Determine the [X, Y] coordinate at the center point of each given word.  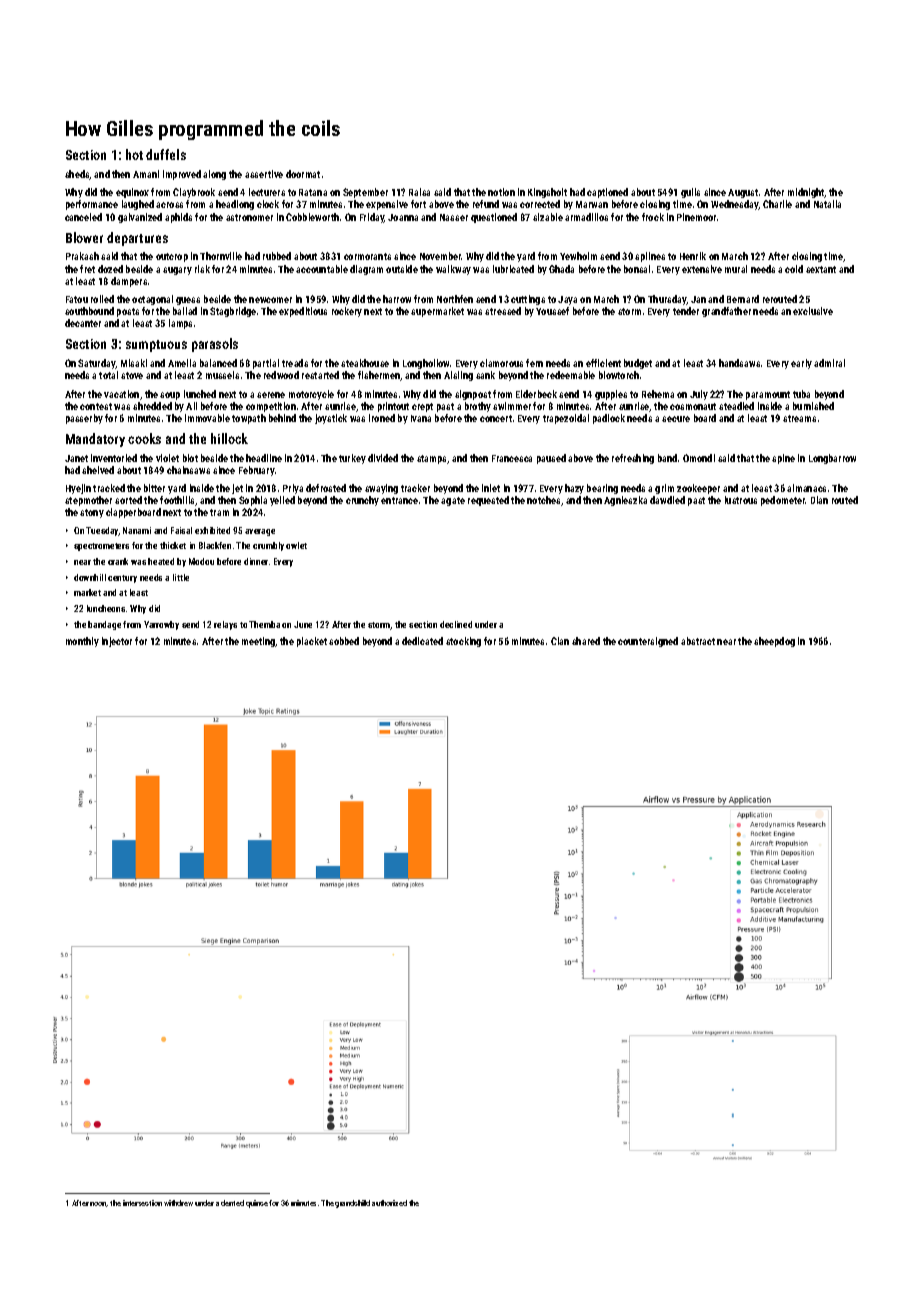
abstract [698, 641]
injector [117, 642]
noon [98, 1204]
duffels [166, 154]
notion [501, 192]
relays [225, 625]
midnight [806, 193]
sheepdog [774, 642]
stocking [463, 642]
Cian [560, 641]
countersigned [648, 642]
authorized [389, 1203]
